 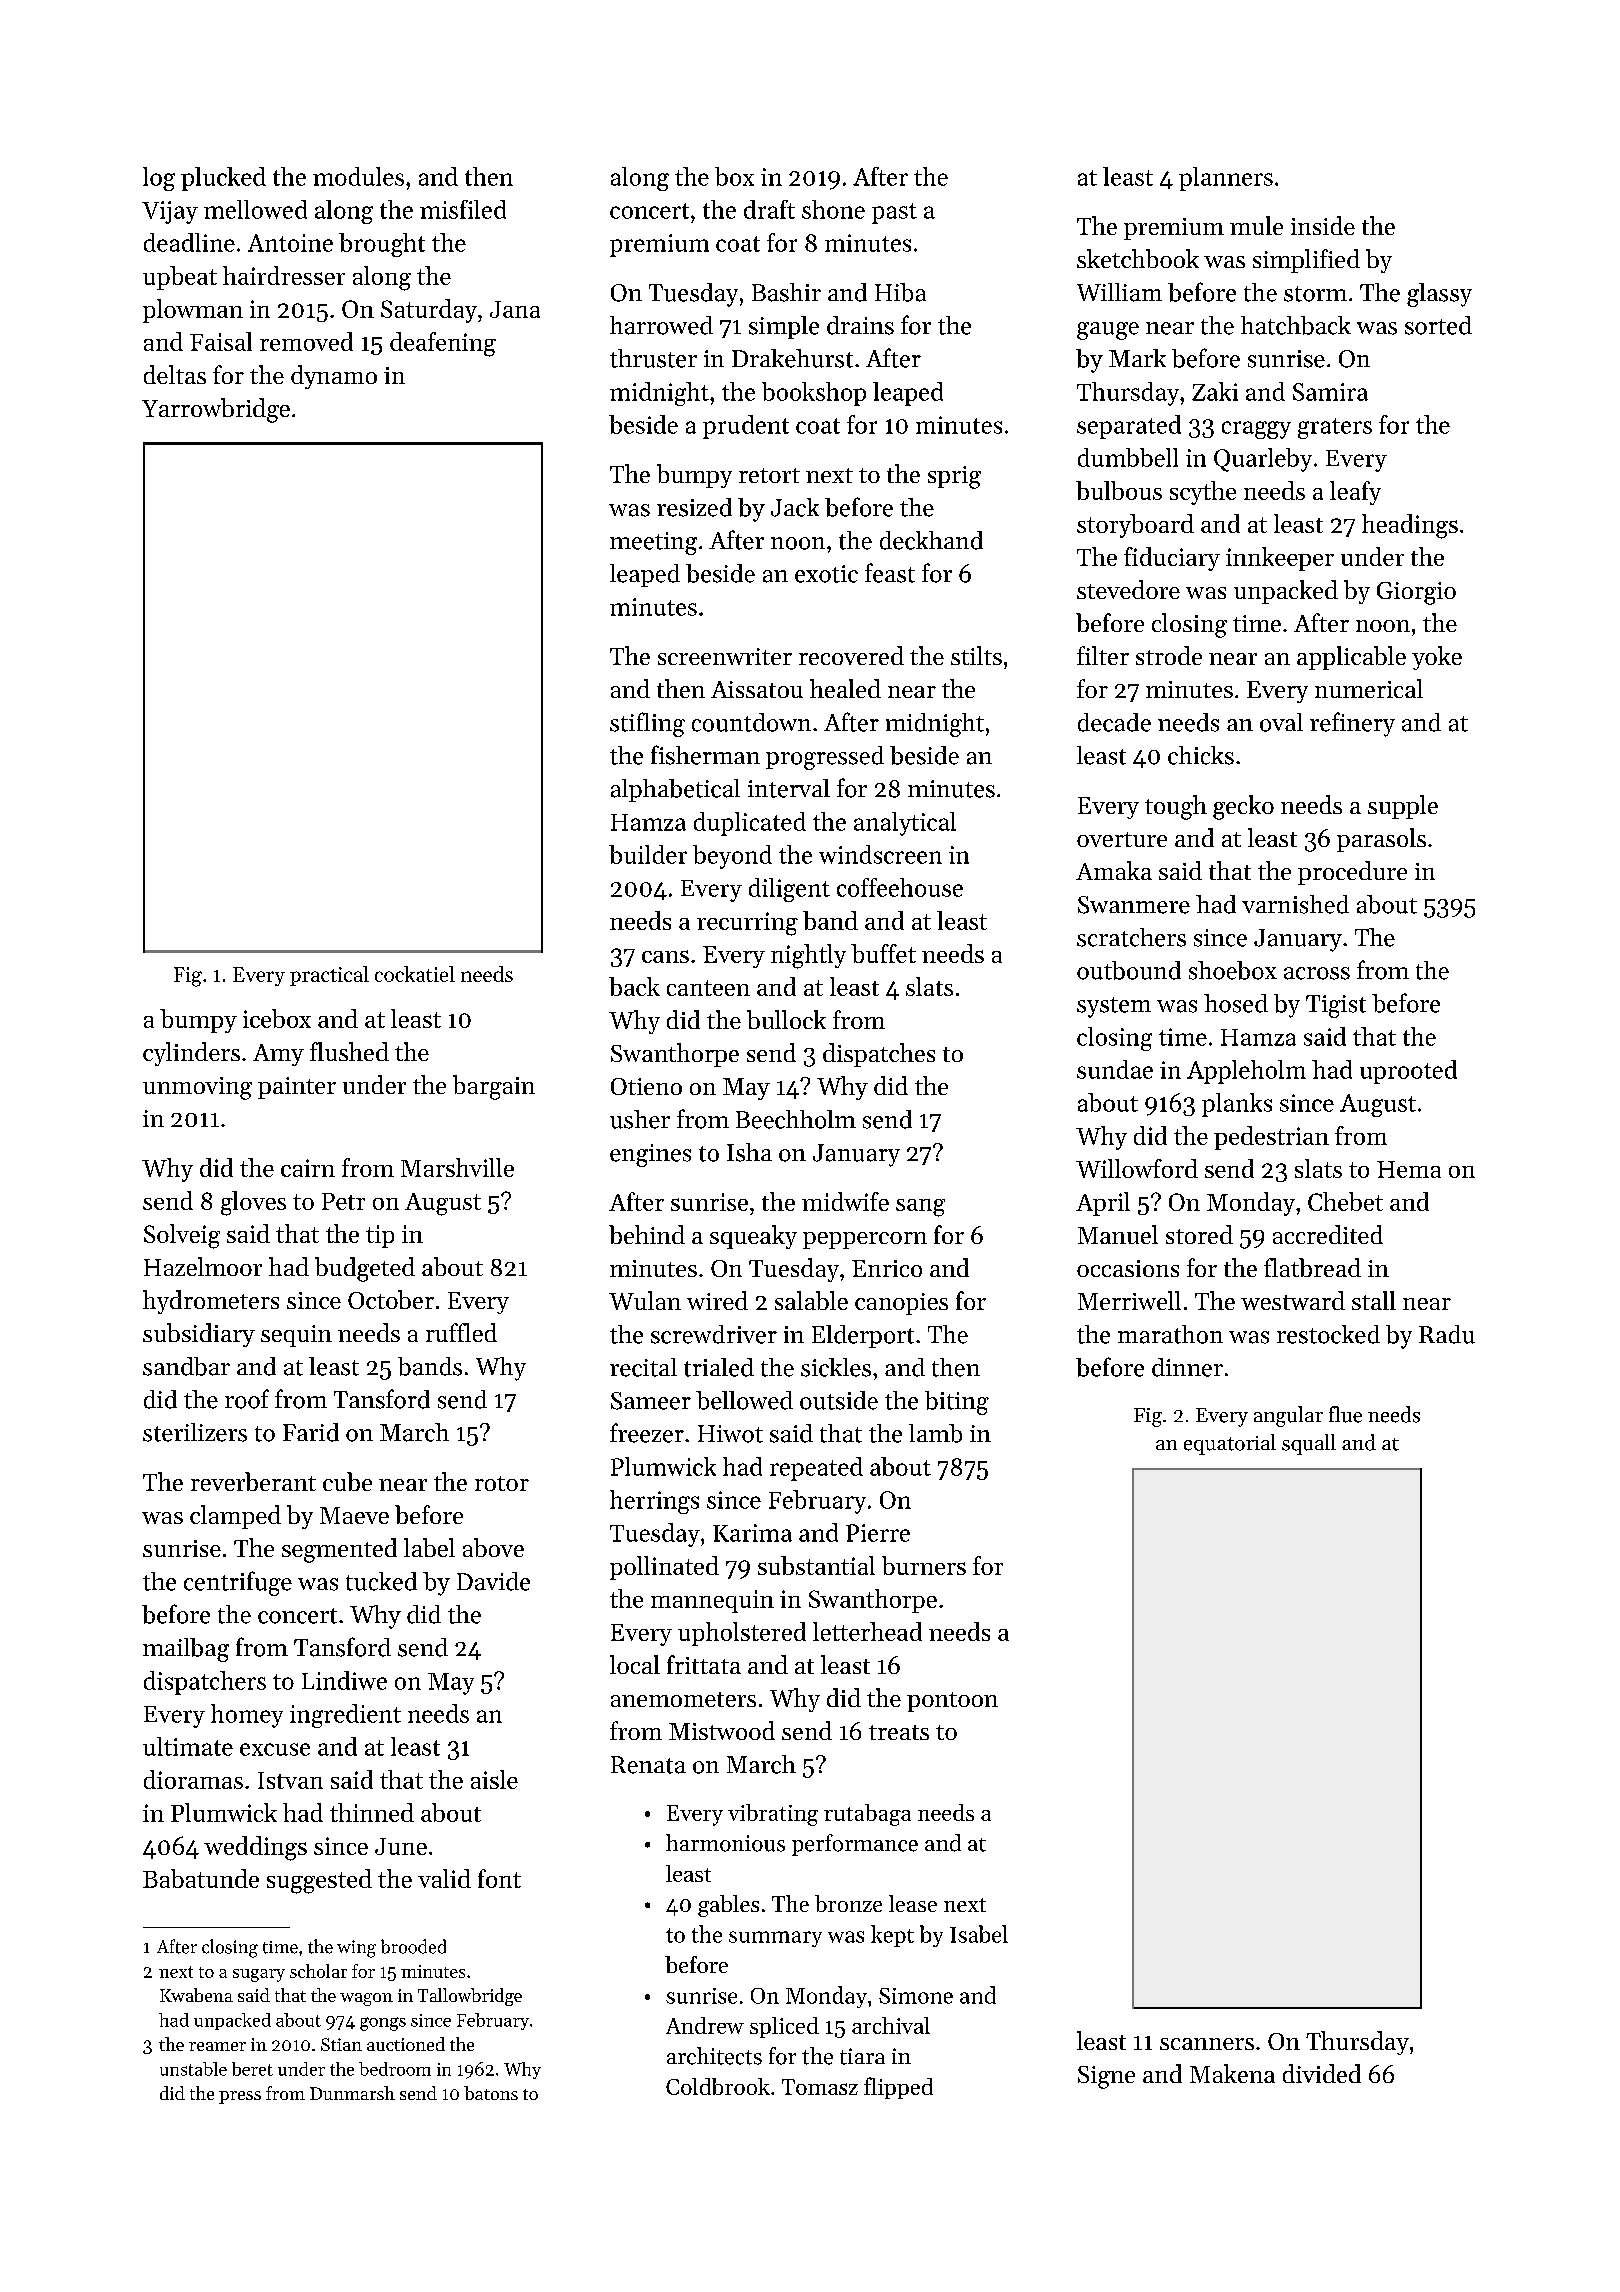 I want to click on Yarrowbridge, so click(x=216, y=410).
